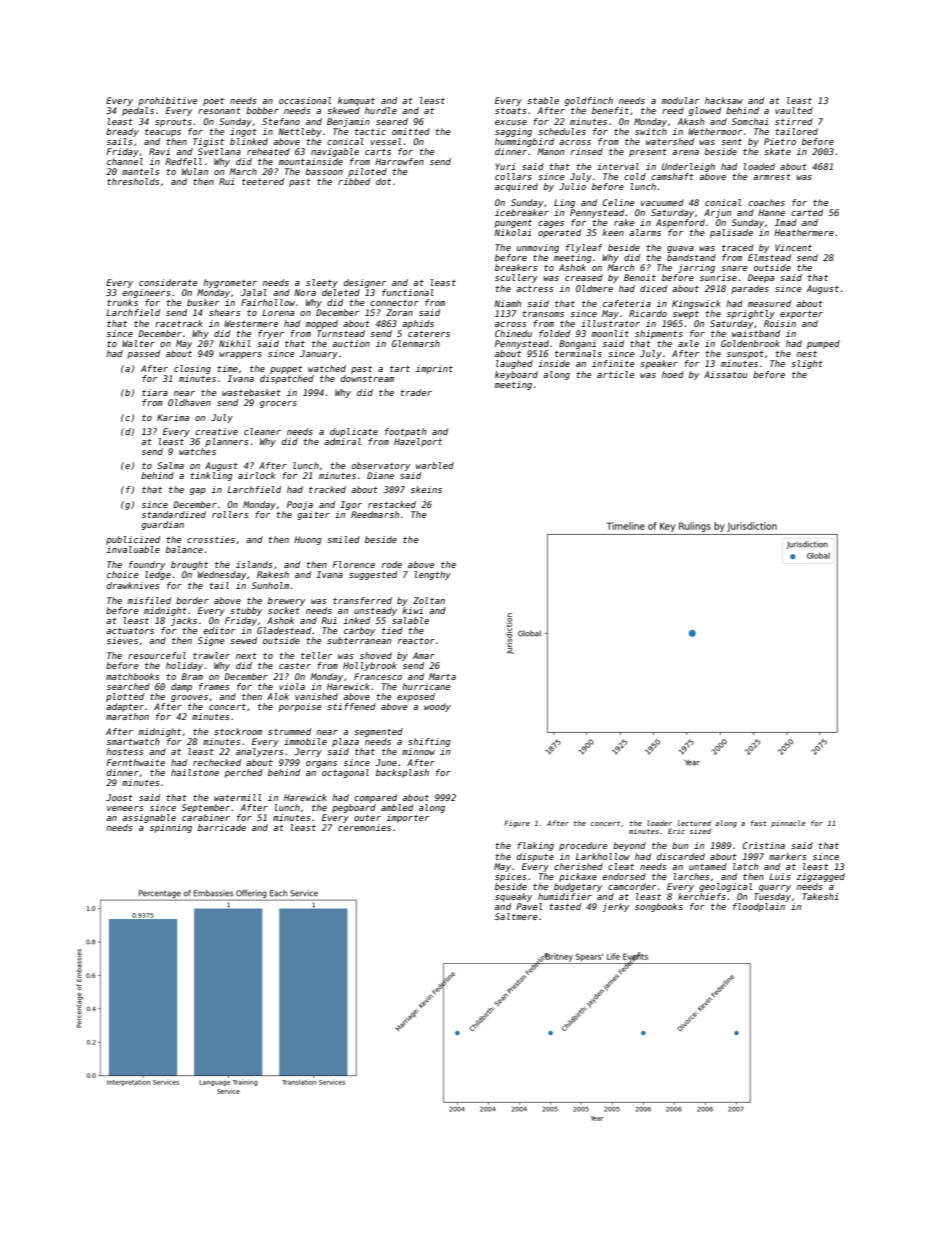 This screenshot has width=952, height=1233. What do you see at coordinates (429, 600) in the screenshot?
I see `Zoltan` at bounding box center [429, 600].
